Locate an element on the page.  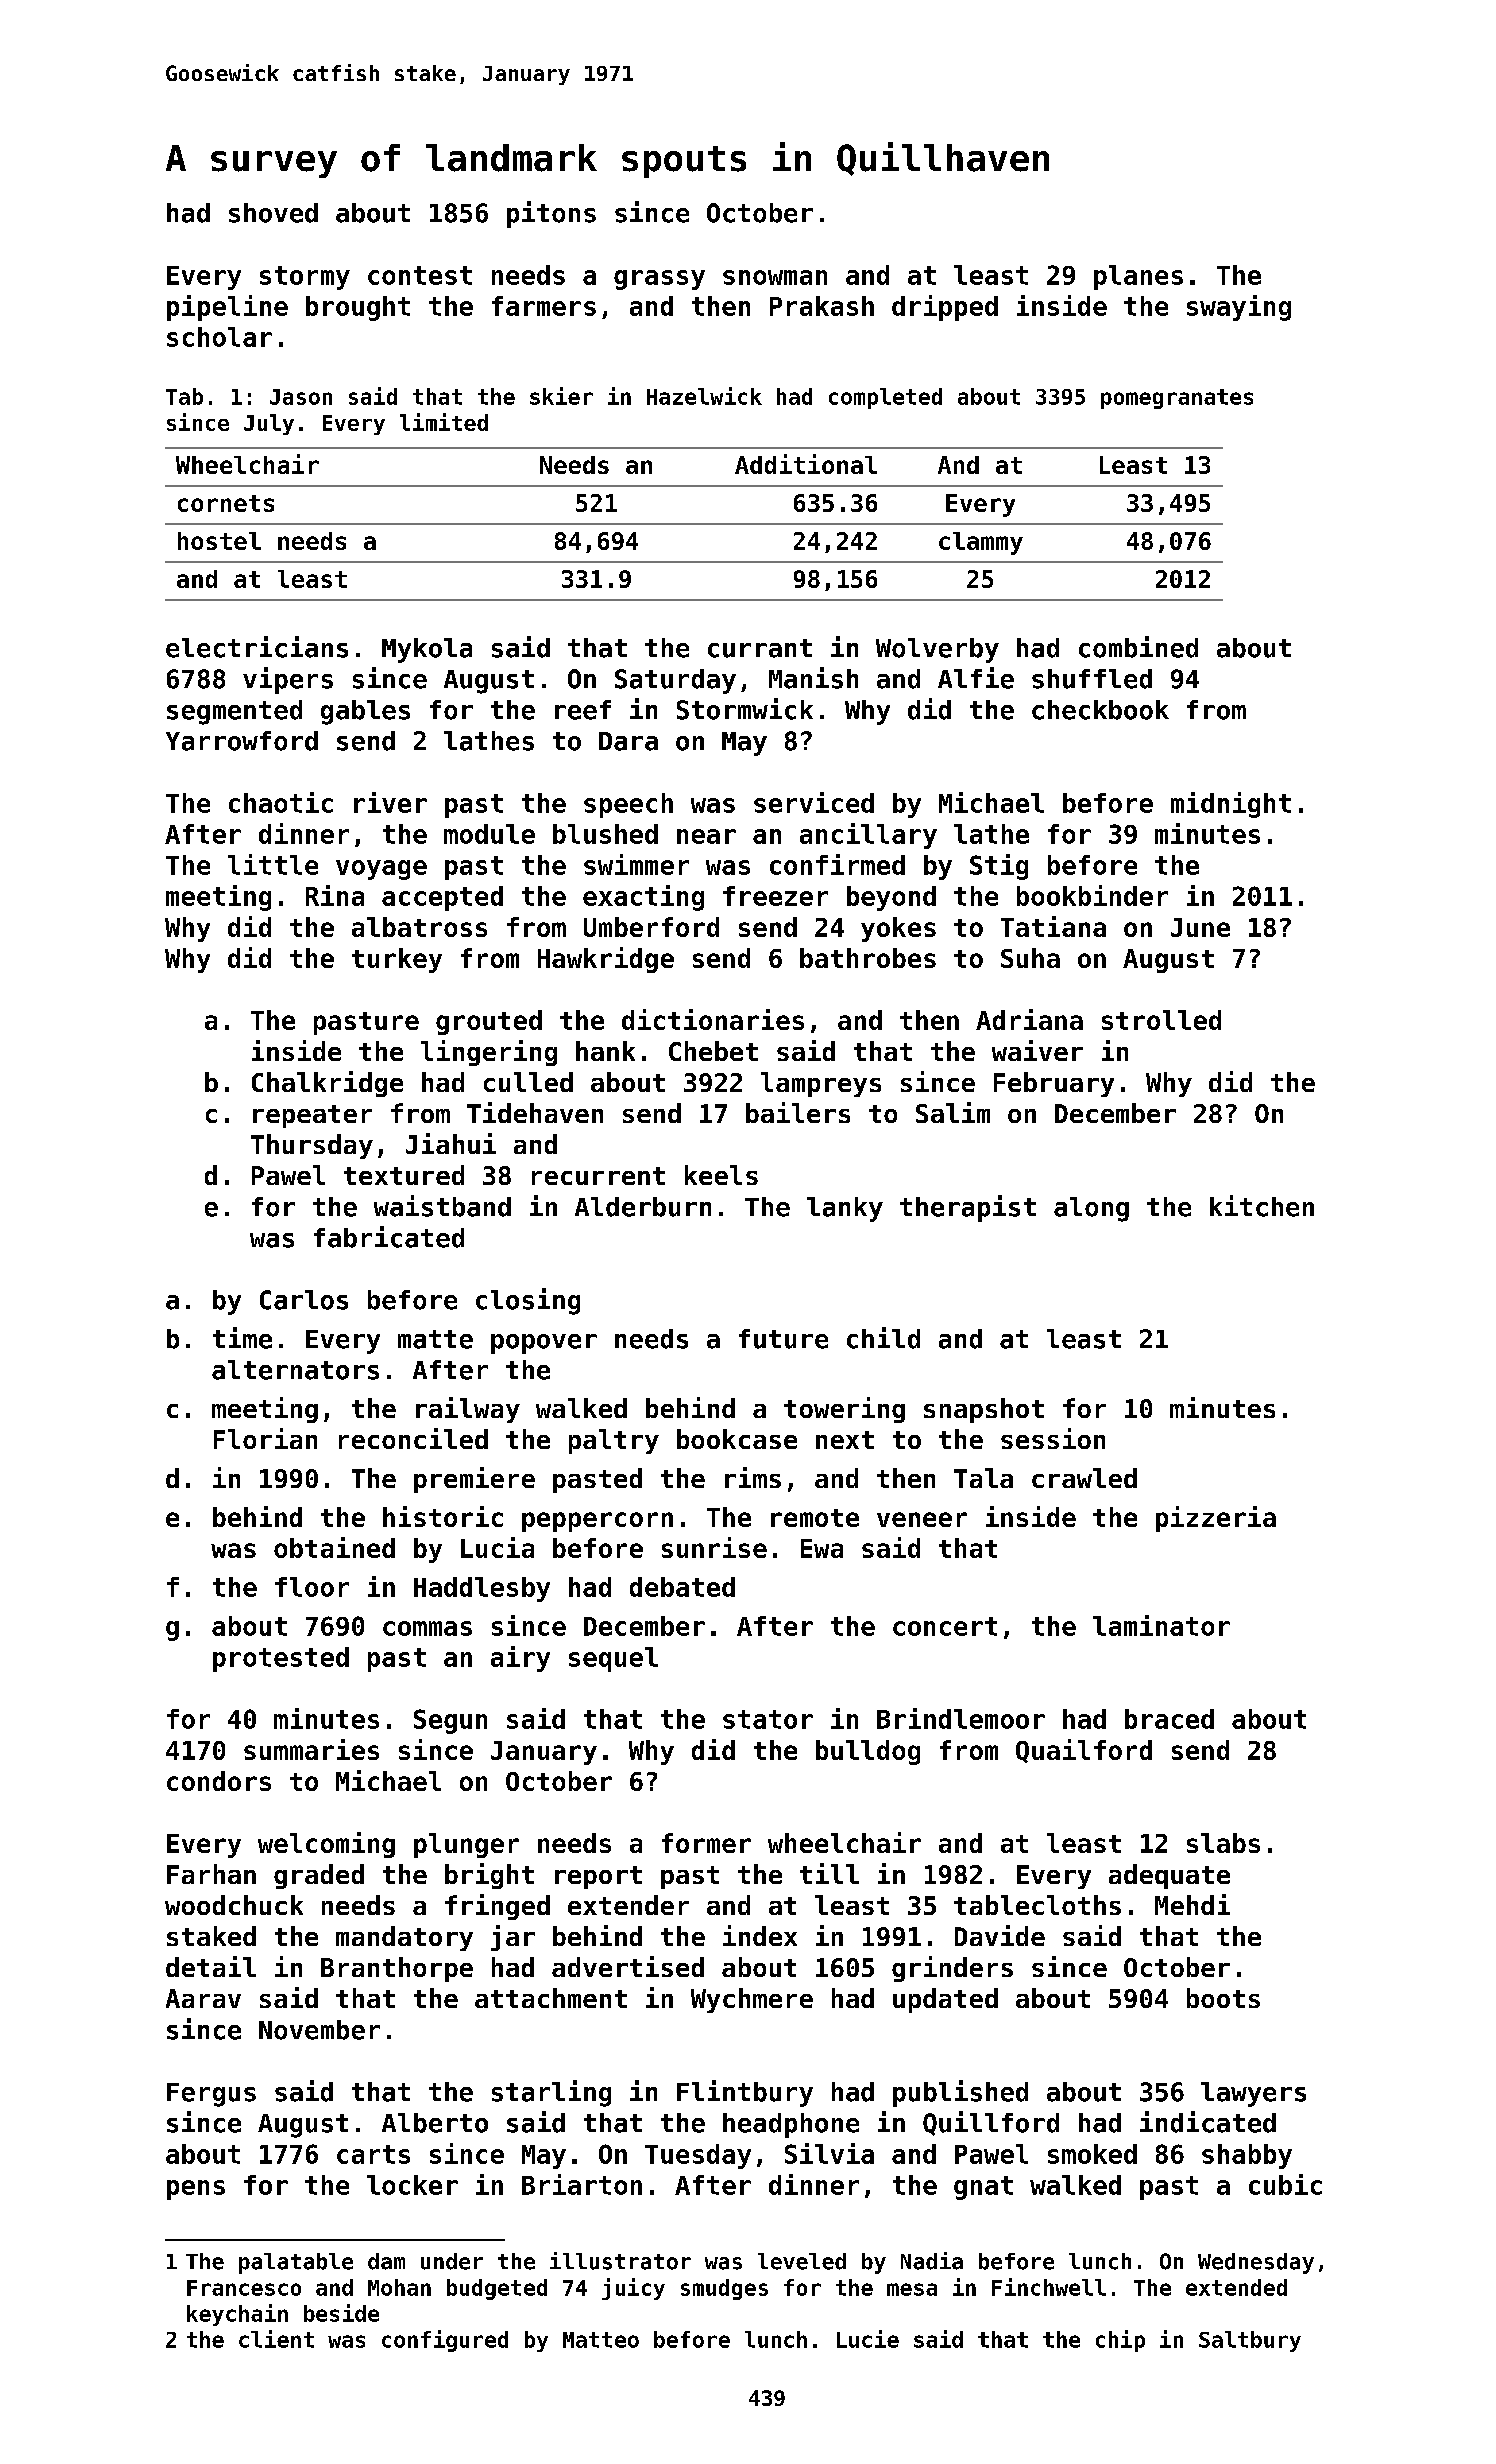
farmers is located at coordinates (544, 306).
